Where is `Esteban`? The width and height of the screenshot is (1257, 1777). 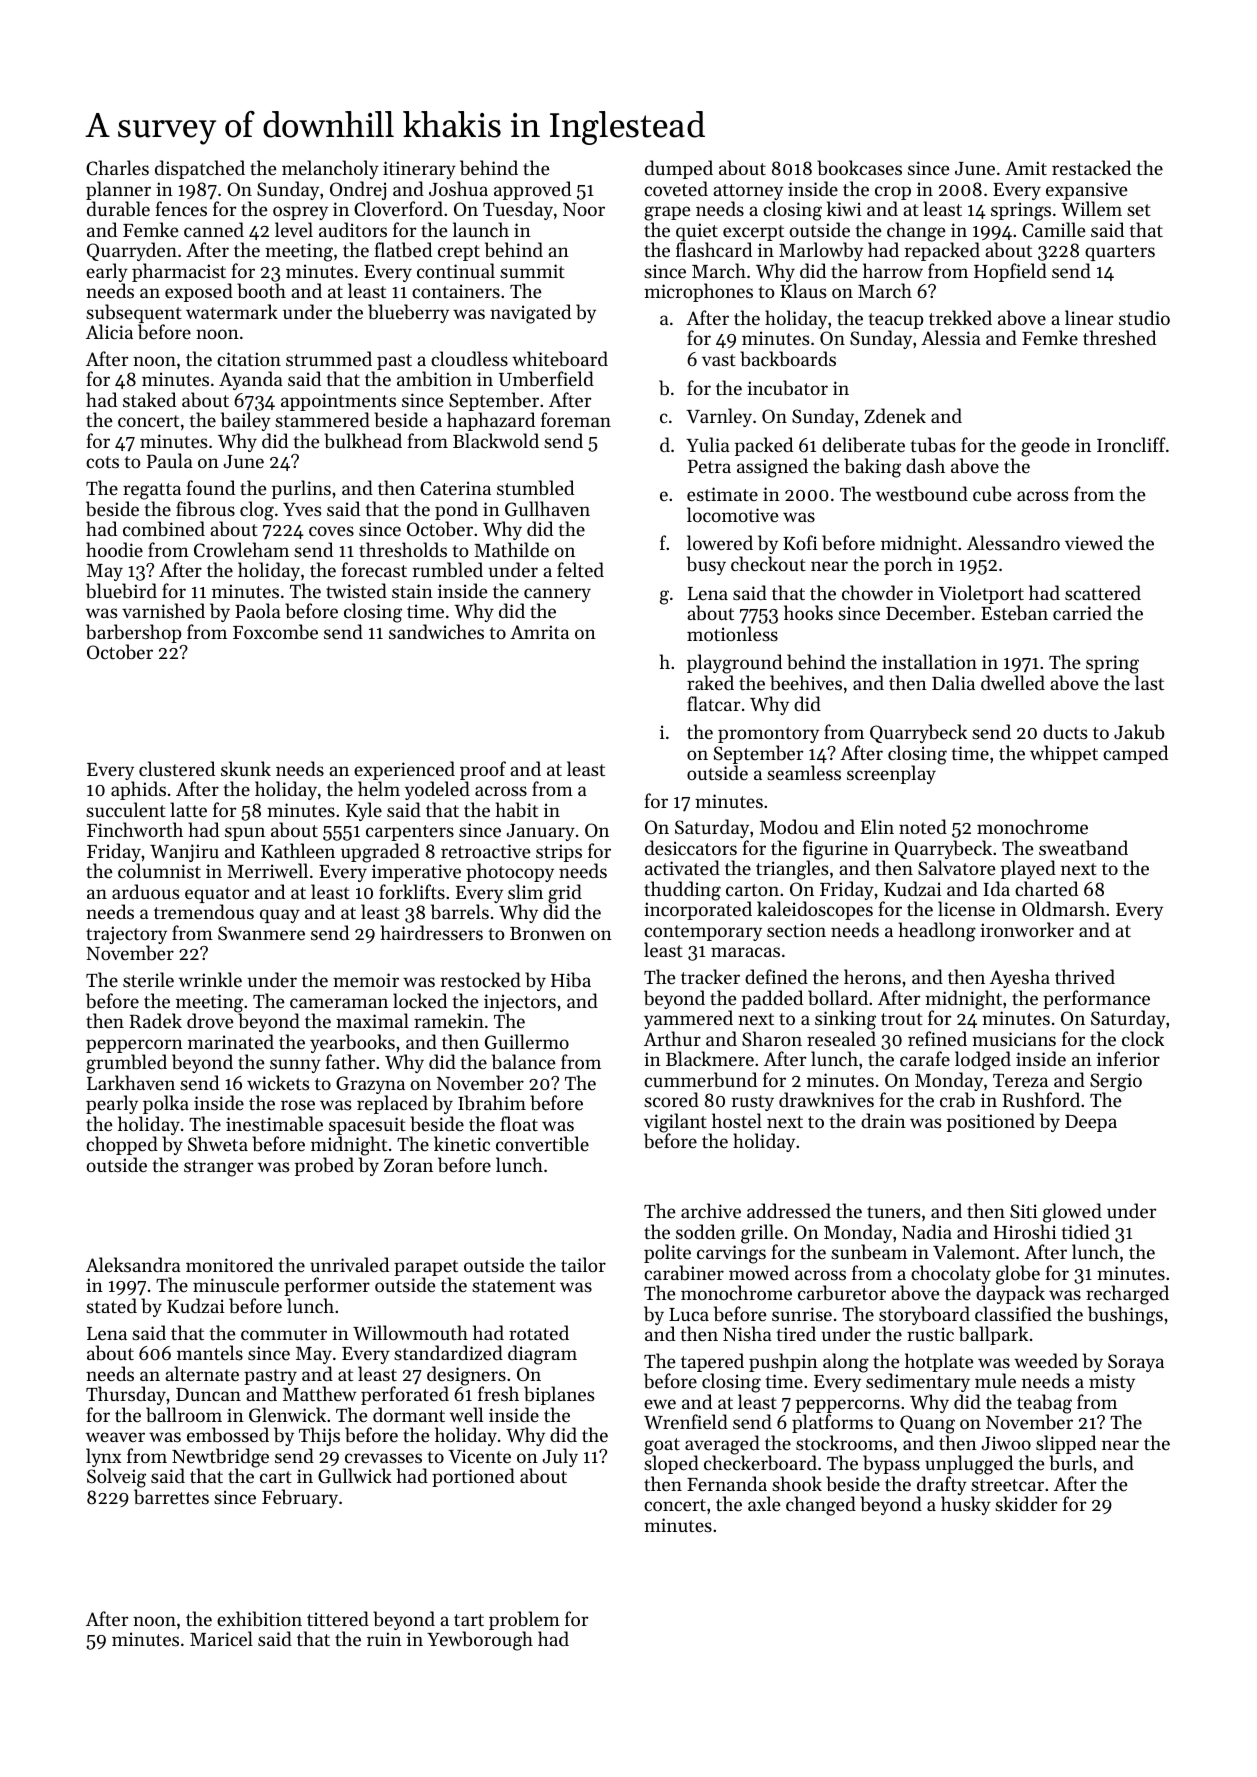
Esteban is located at coordinates (1014, 612).
